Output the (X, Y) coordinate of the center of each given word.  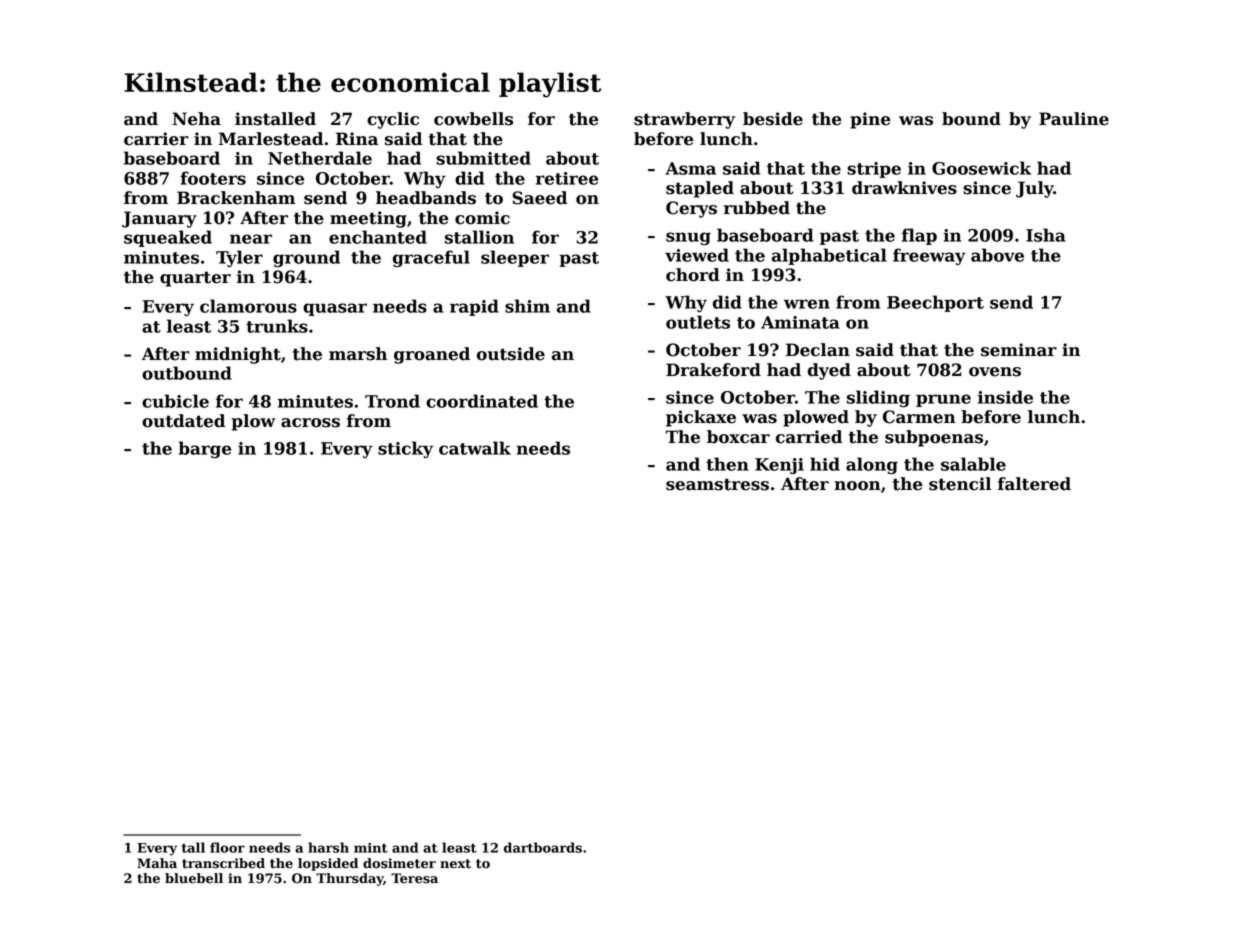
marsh (358, 354)
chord (693, 275)
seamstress (717, 484)
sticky (405, 449)
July (1035, 189)
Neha (196, 119)
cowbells (473, 119)
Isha (1046, 235)
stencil (960, 484)
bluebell (194, 878)
